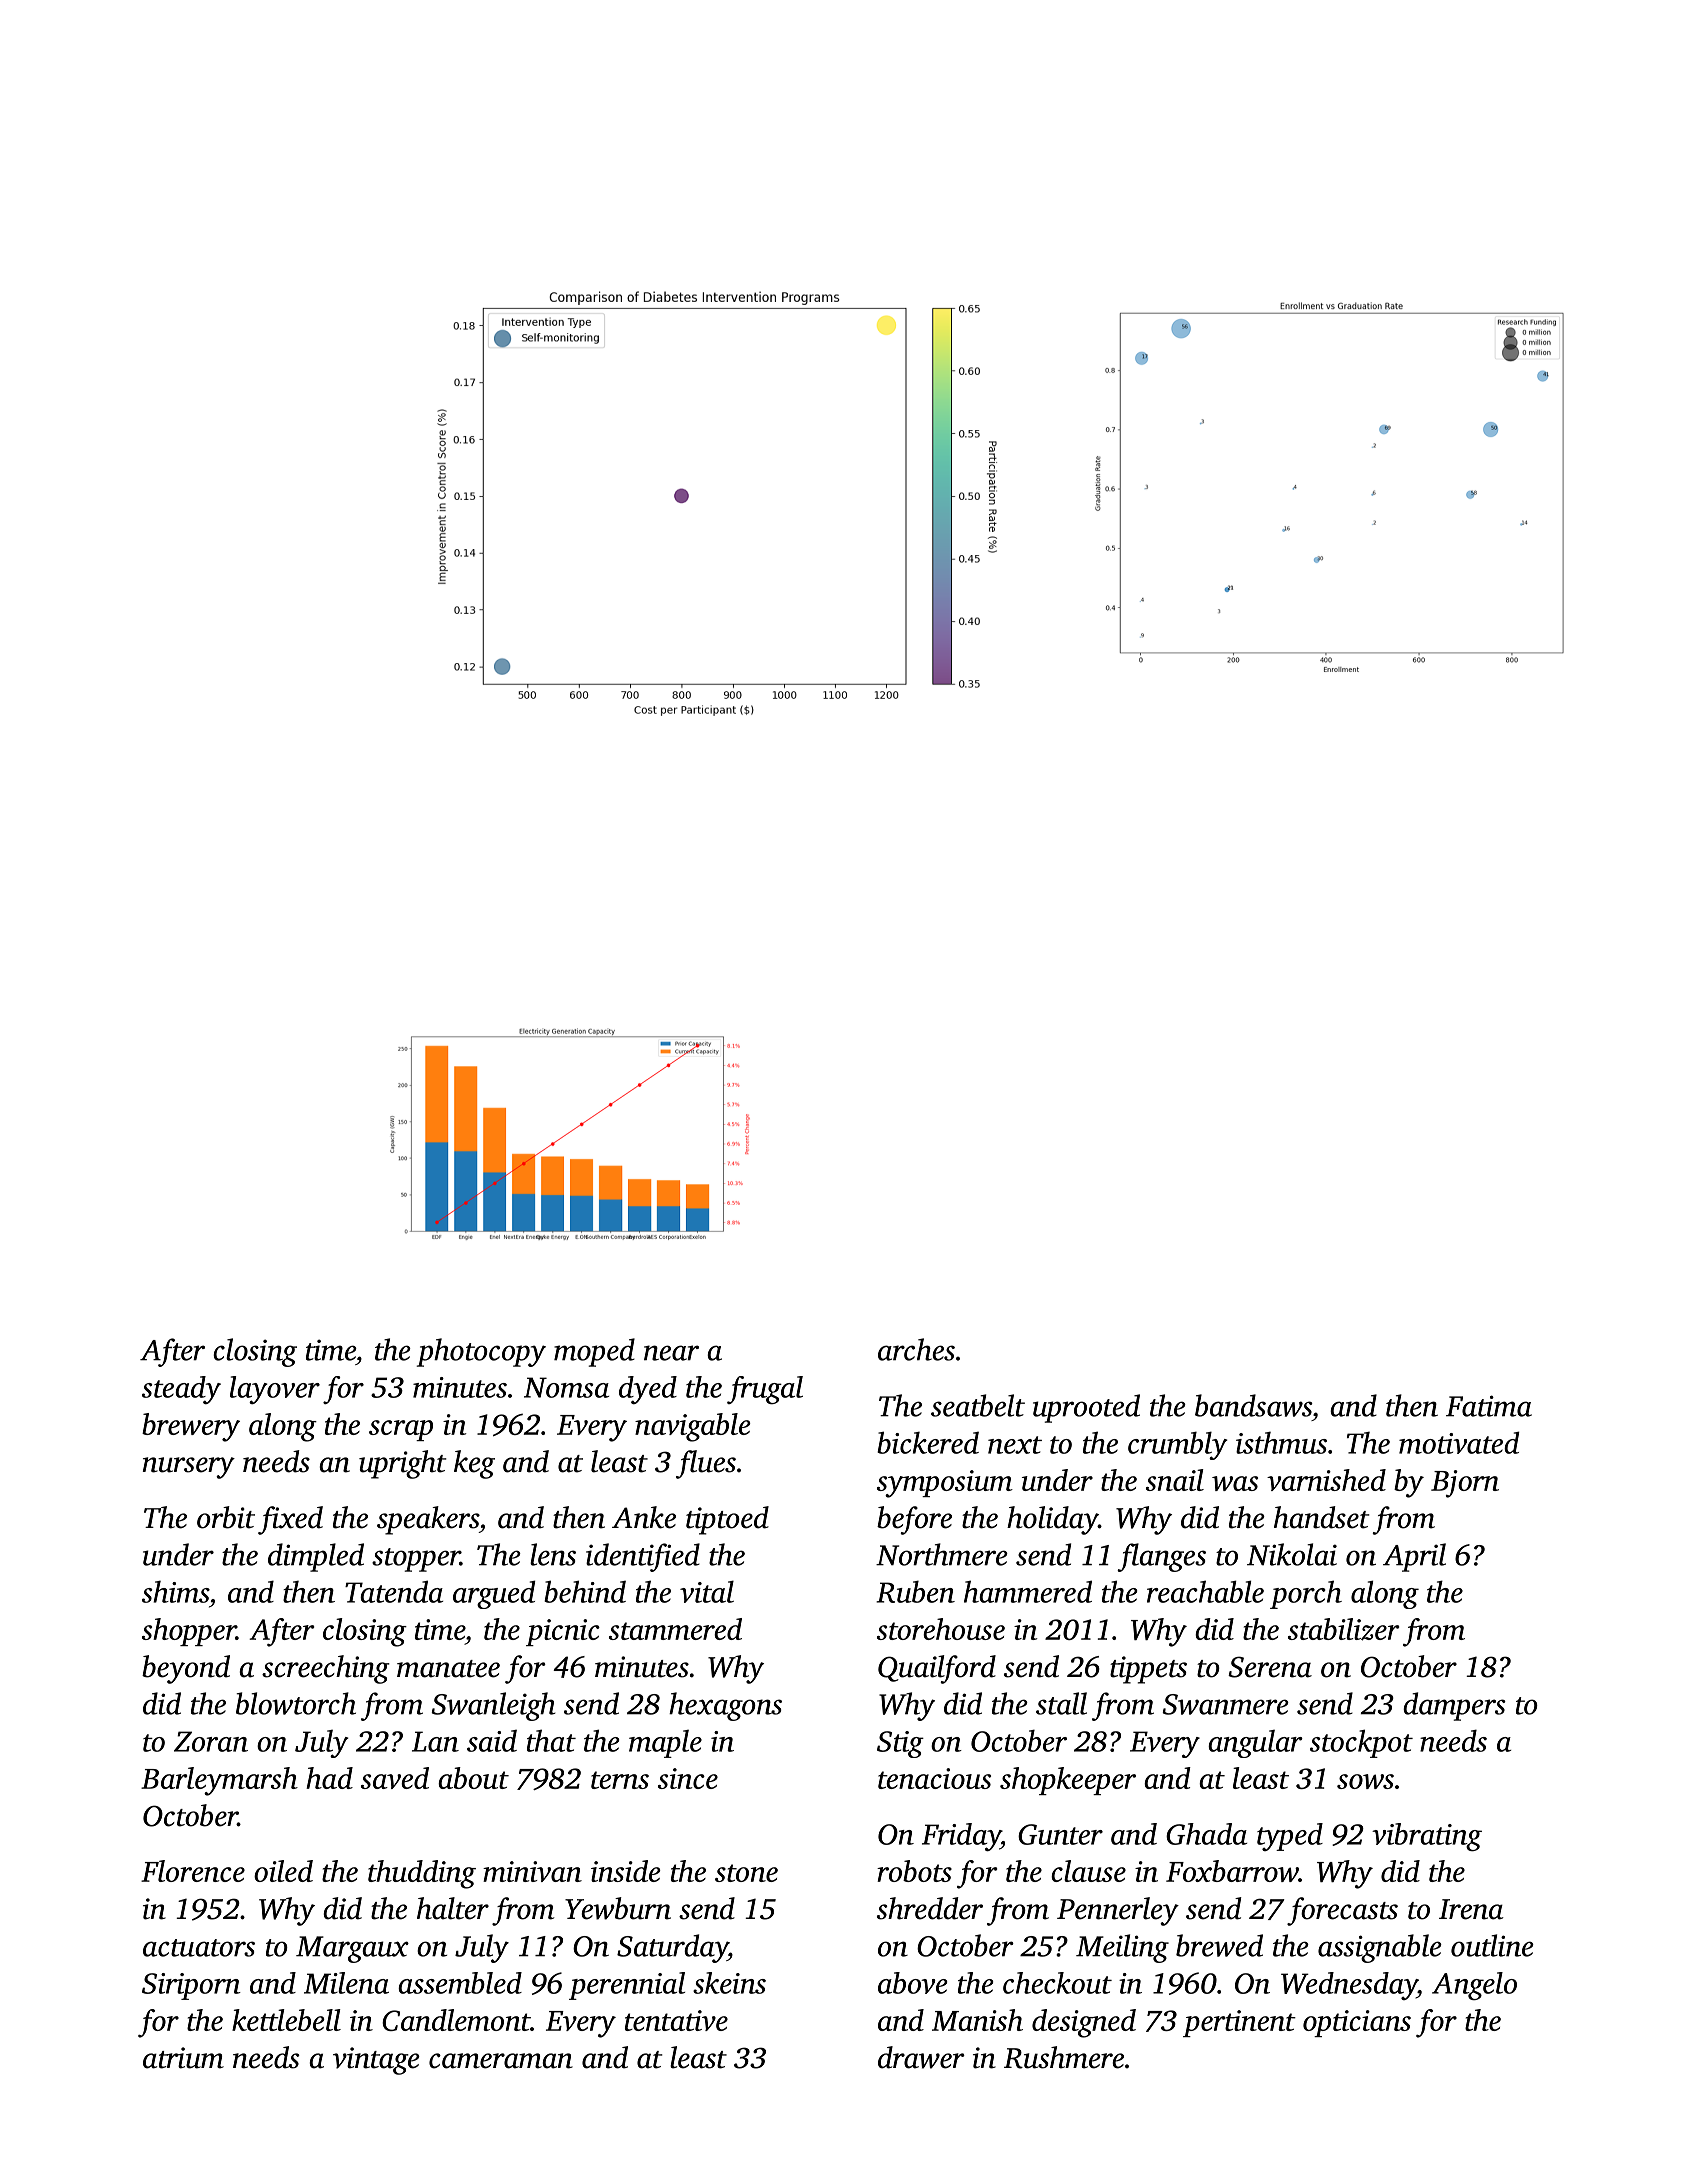  Describe the element at coordinates (481, 1352) in the image. I see `photocopy` at that location.
